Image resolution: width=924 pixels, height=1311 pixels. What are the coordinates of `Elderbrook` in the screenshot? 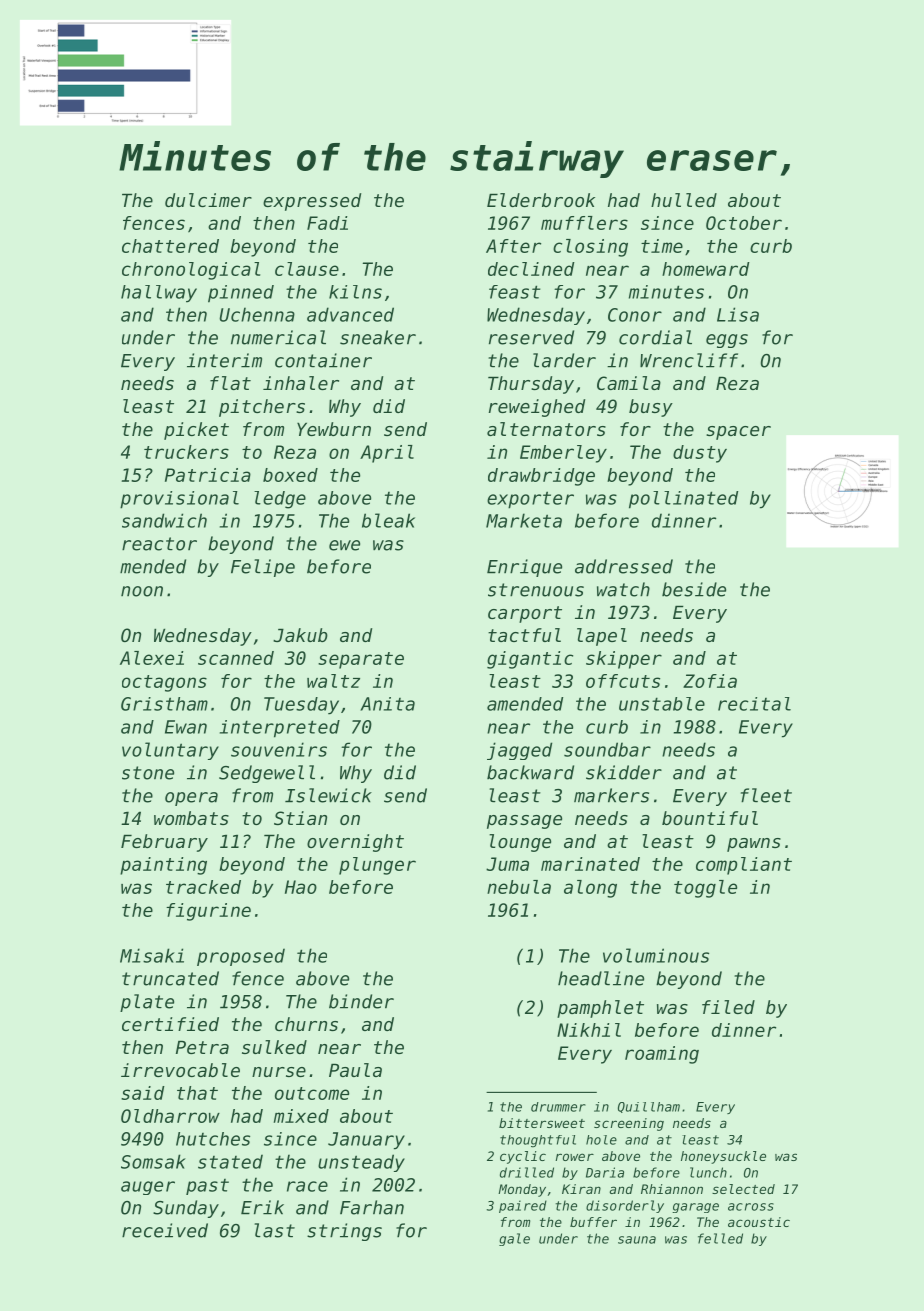 It's located at (541, 200).
